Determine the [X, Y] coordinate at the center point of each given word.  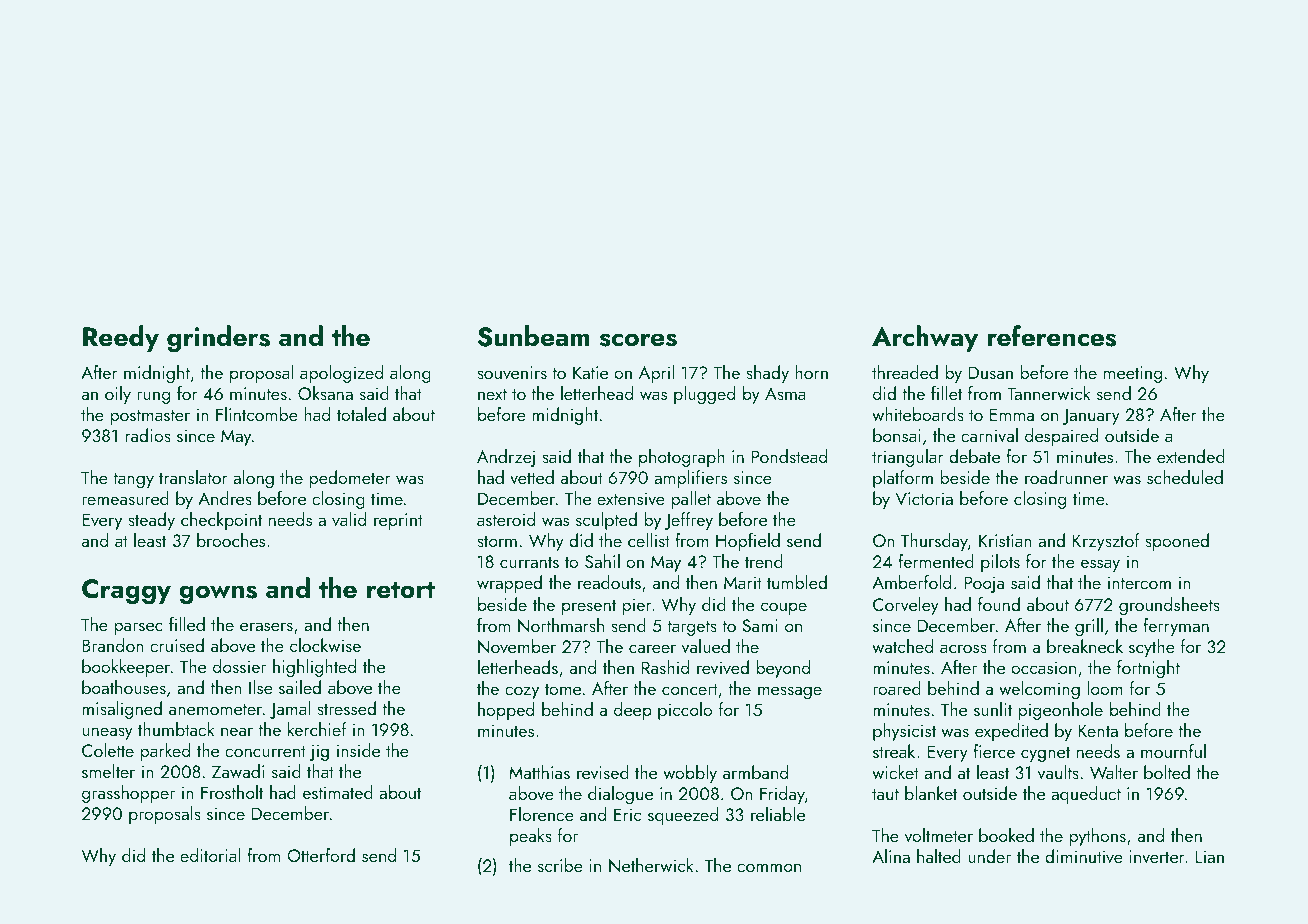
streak [894, 751]
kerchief [317, 729]
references [1051, 336]
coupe [784, 608]
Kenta [1098, 730]
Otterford [321, 855]
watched [902, 646]
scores [638, 340]
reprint [398, 521]
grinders [218, 339]
